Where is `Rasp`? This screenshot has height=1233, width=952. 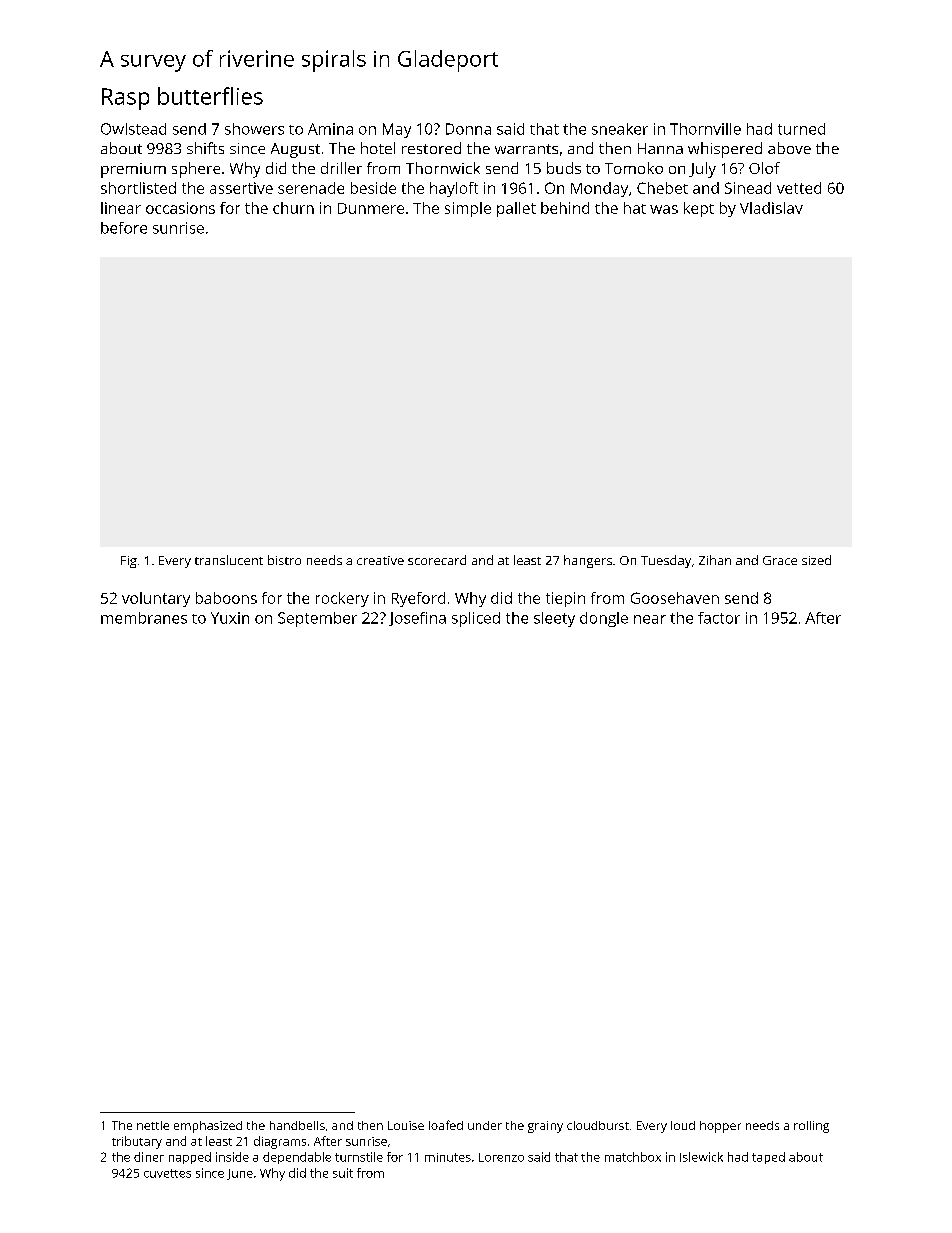
Rasp is located at coordinates (125, 99).
